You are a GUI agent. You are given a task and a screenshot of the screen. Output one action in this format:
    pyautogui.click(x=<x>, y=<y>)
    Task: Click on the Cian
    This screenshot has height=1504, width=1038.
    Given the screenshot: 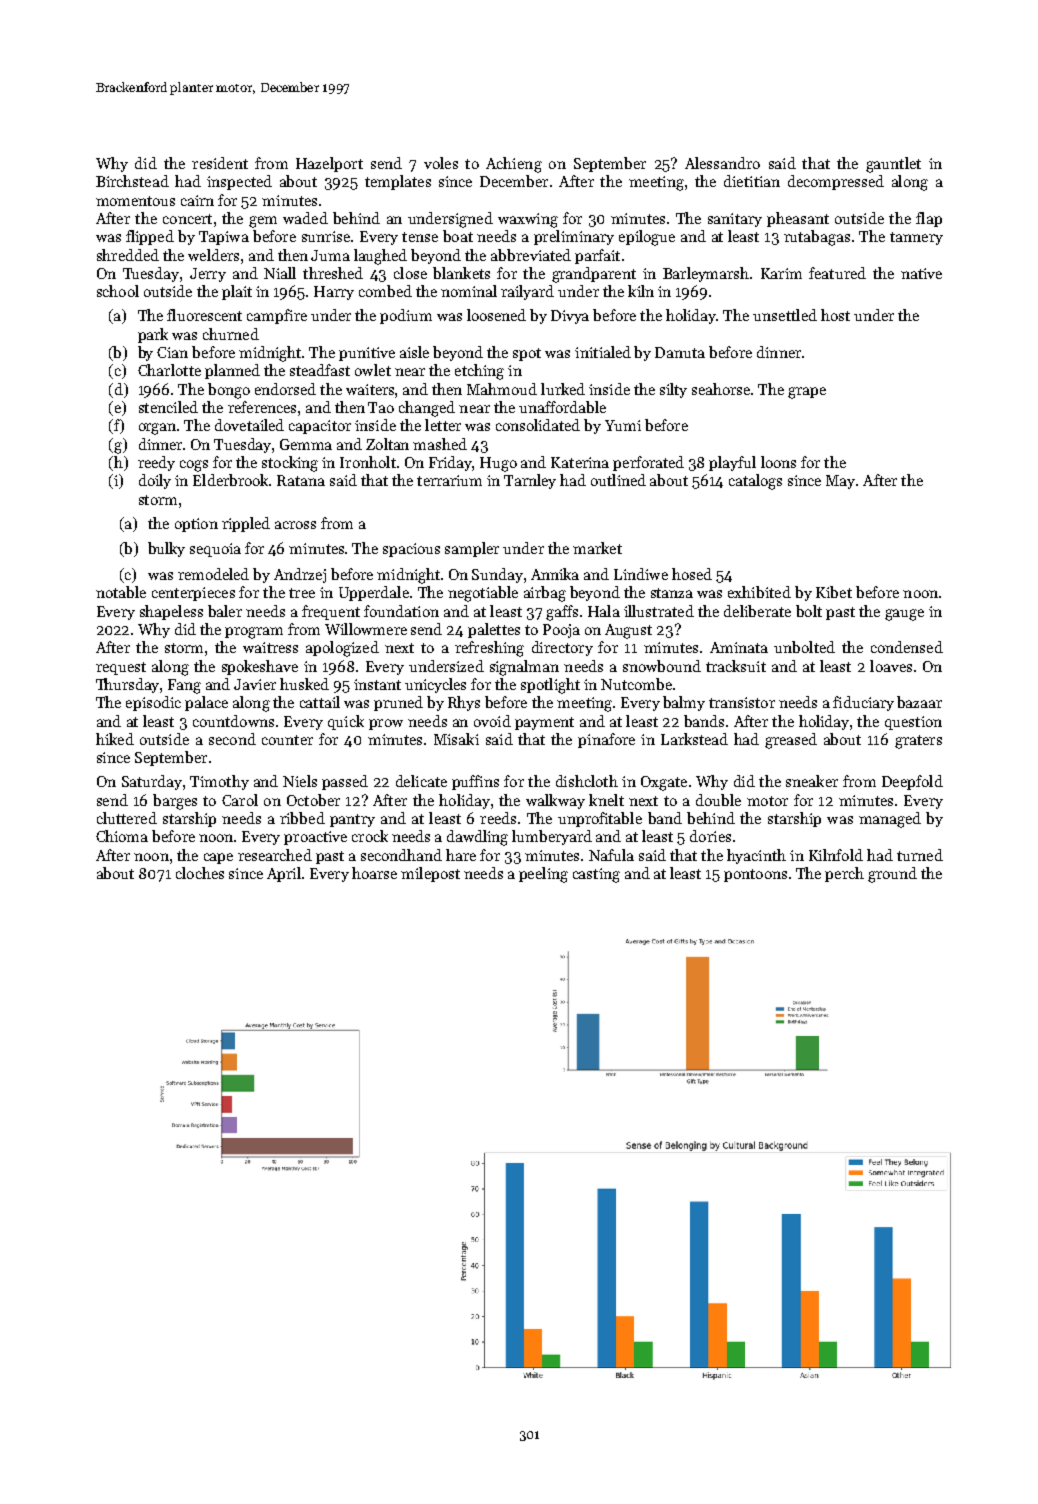 What is the action you would take?
    pyautogui.click(x=172, y=352)
